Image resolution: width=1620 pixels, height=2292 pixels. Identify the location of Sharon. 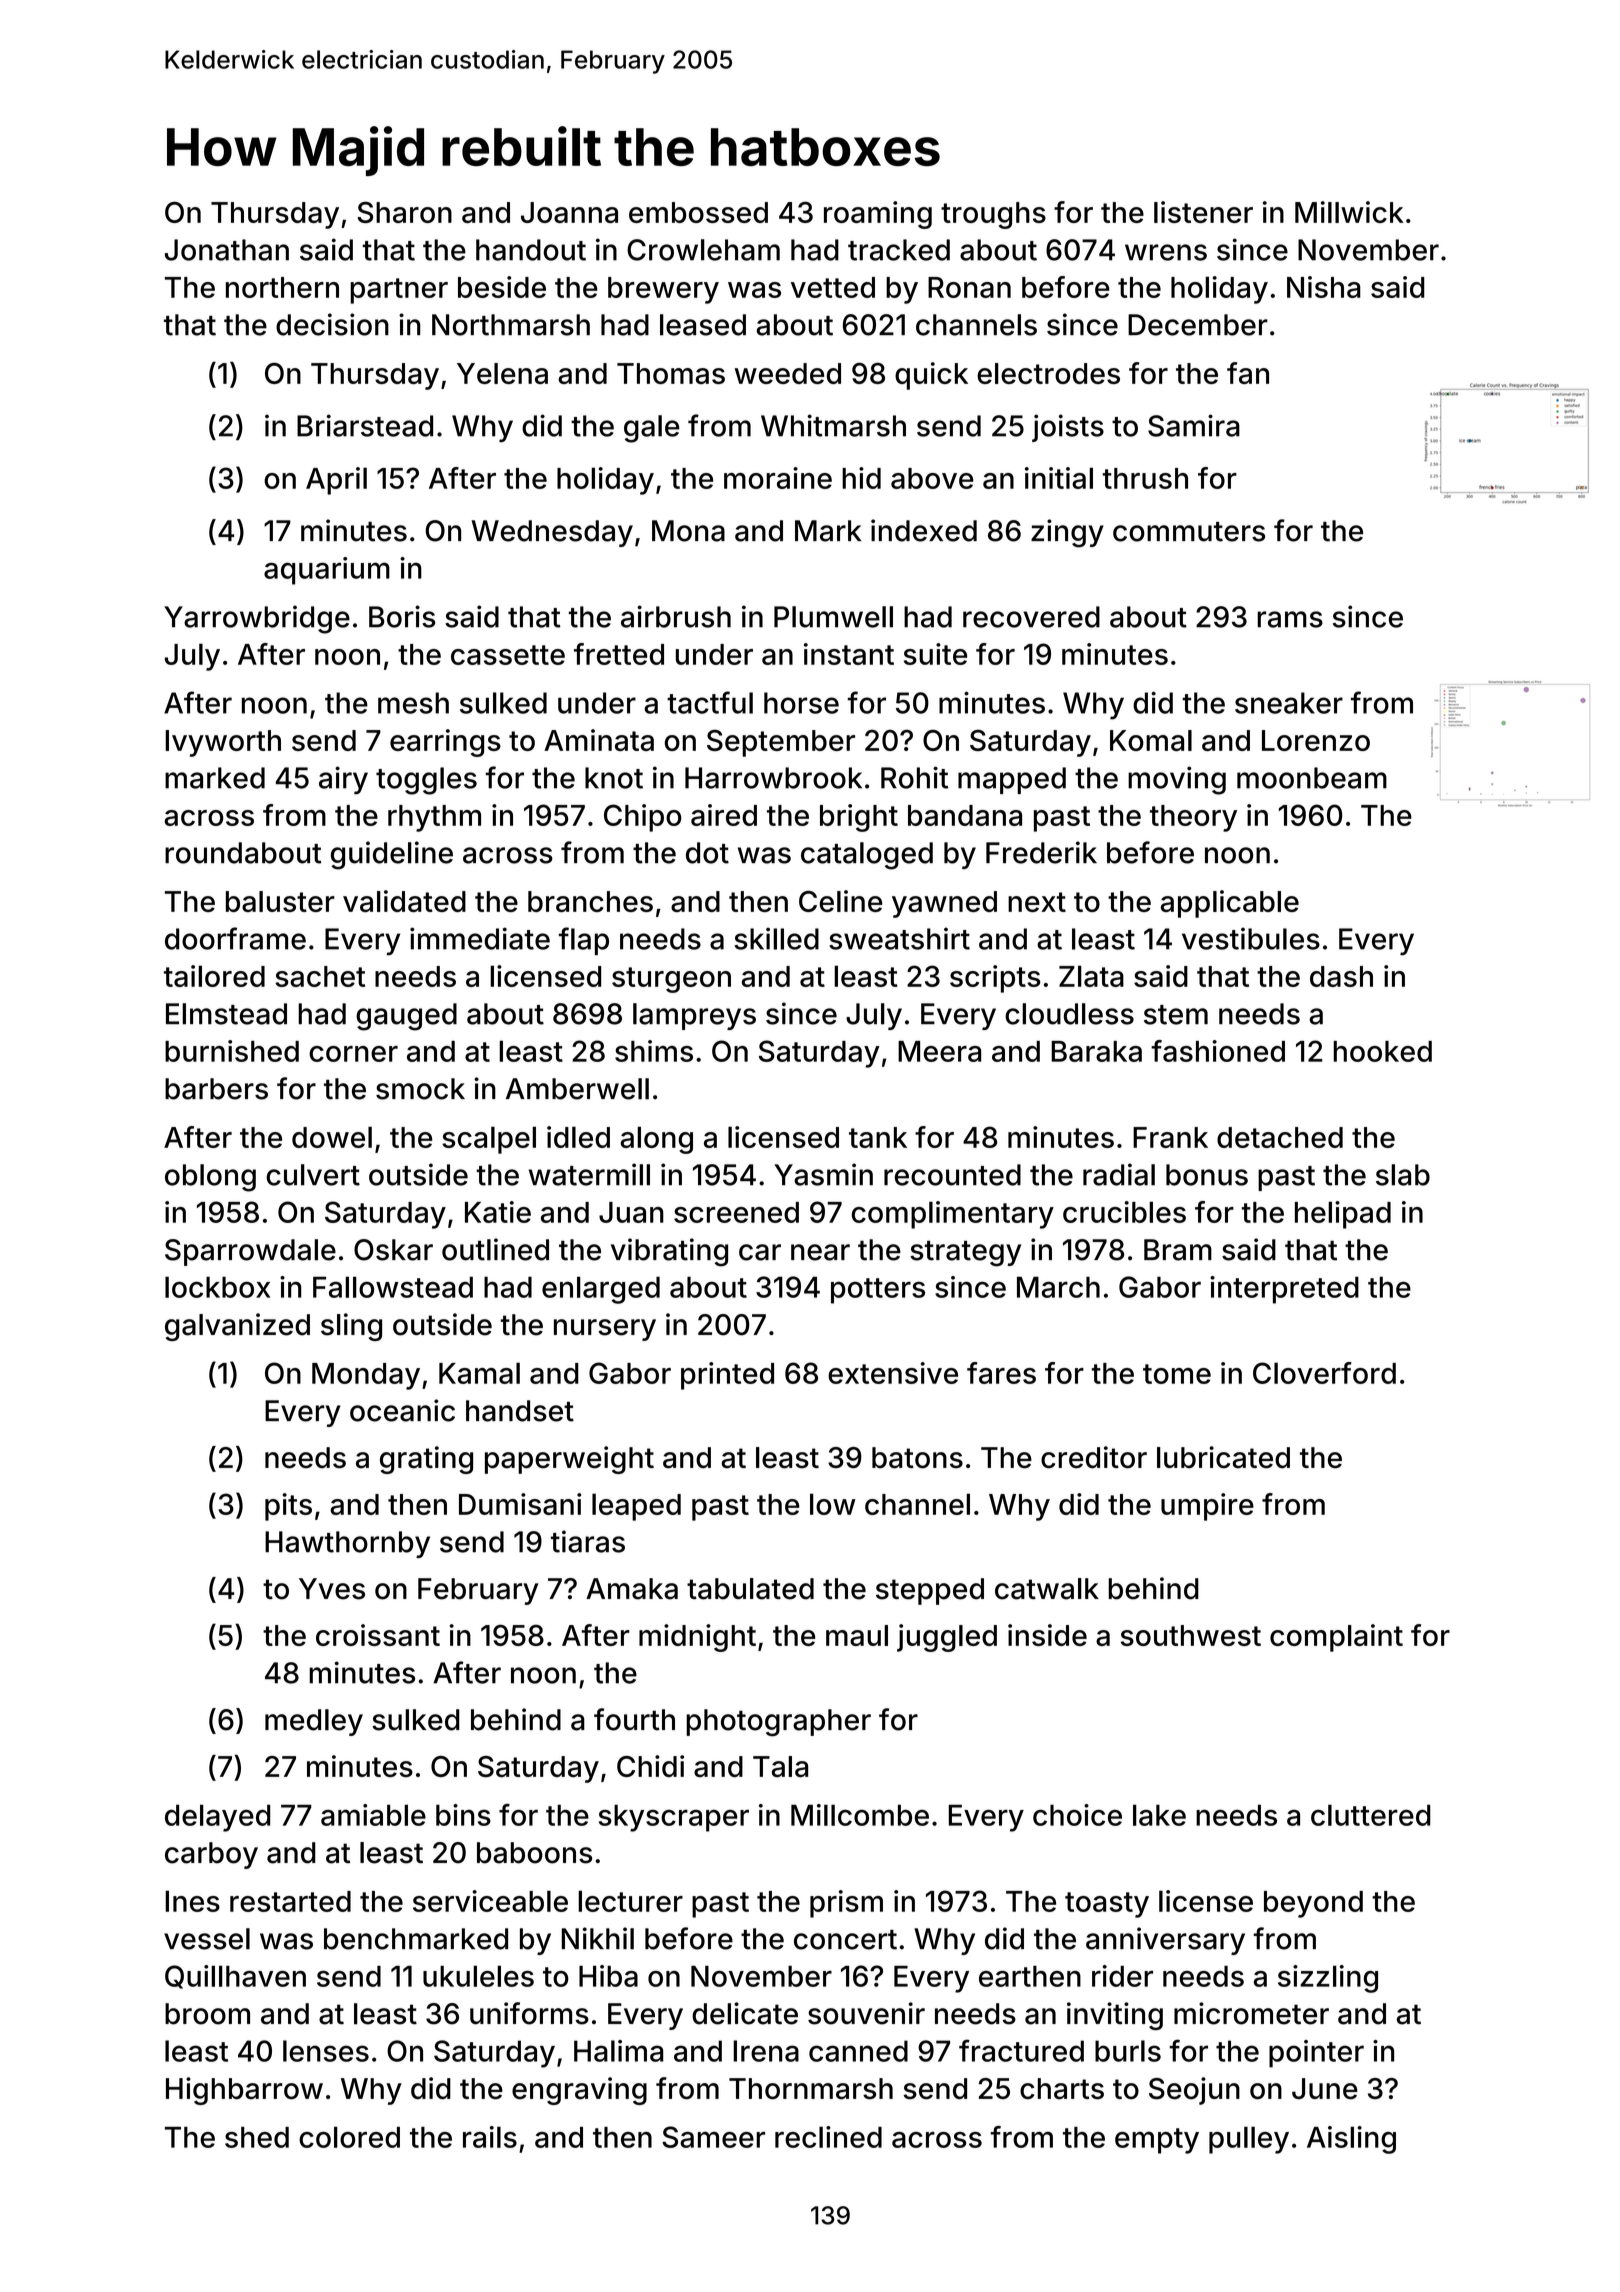
(404, 212).
